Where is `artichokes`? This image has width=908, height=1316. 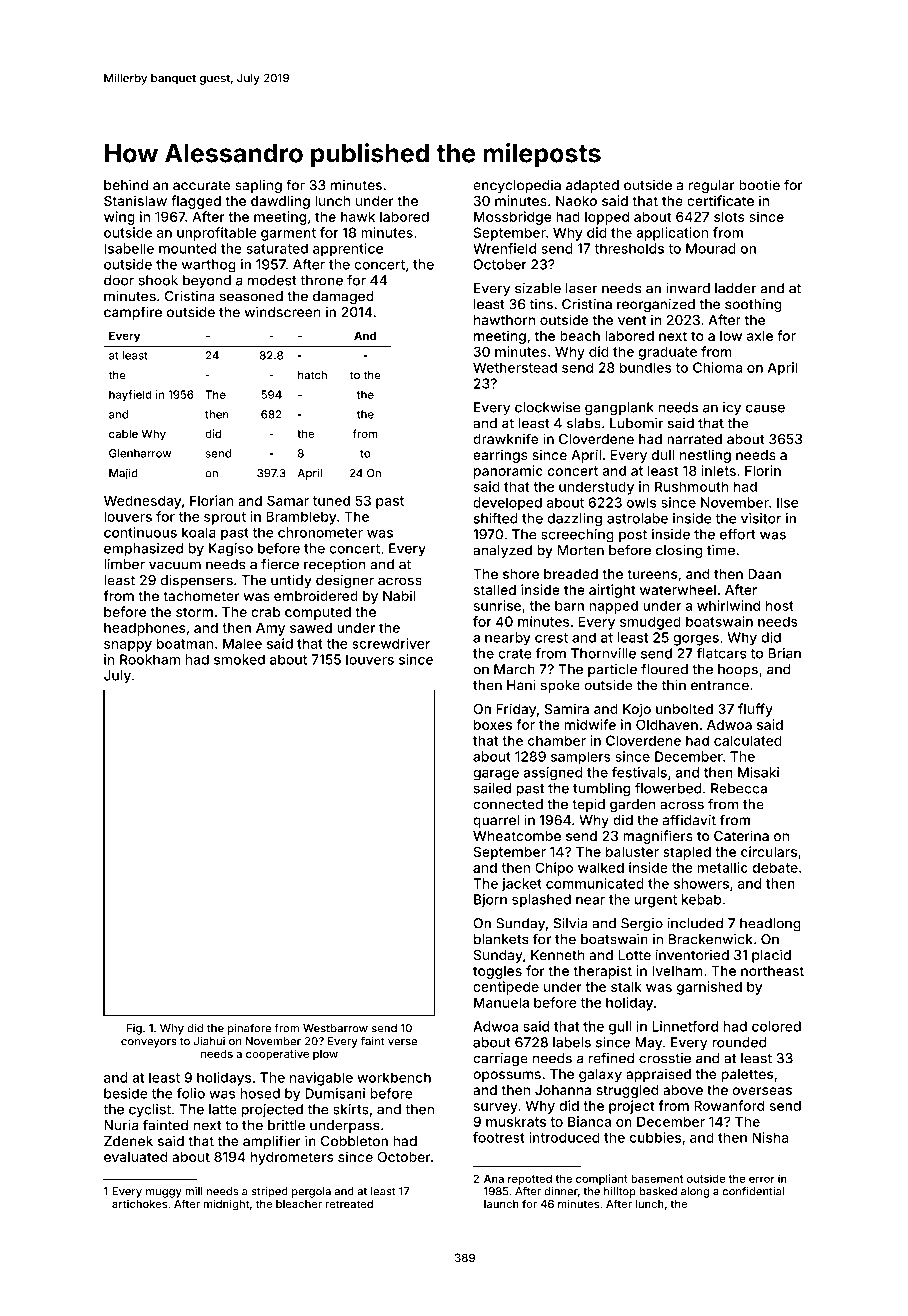
artichokes is located at coordinates (139, 1203).
